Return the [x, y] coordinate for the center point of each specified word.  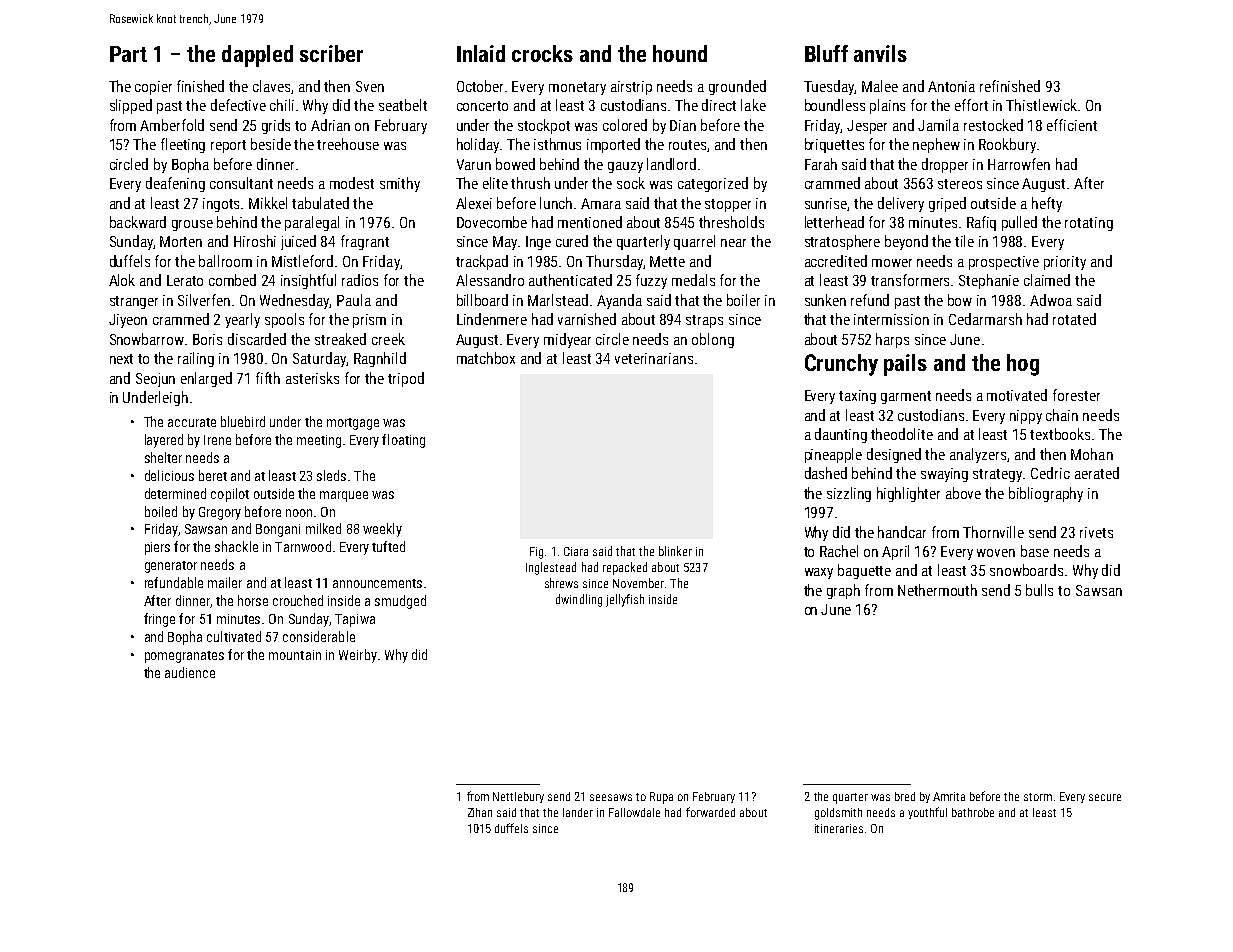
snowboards [1026, 570]
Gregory [220, 513]
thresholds [731, 222]
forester [1076, 395]
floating [403, 441]
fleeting [183, 145]
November [638, 583]
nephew [936, 145]
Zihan [480, 812]
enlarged [206, 379]
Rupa [661, 798]
